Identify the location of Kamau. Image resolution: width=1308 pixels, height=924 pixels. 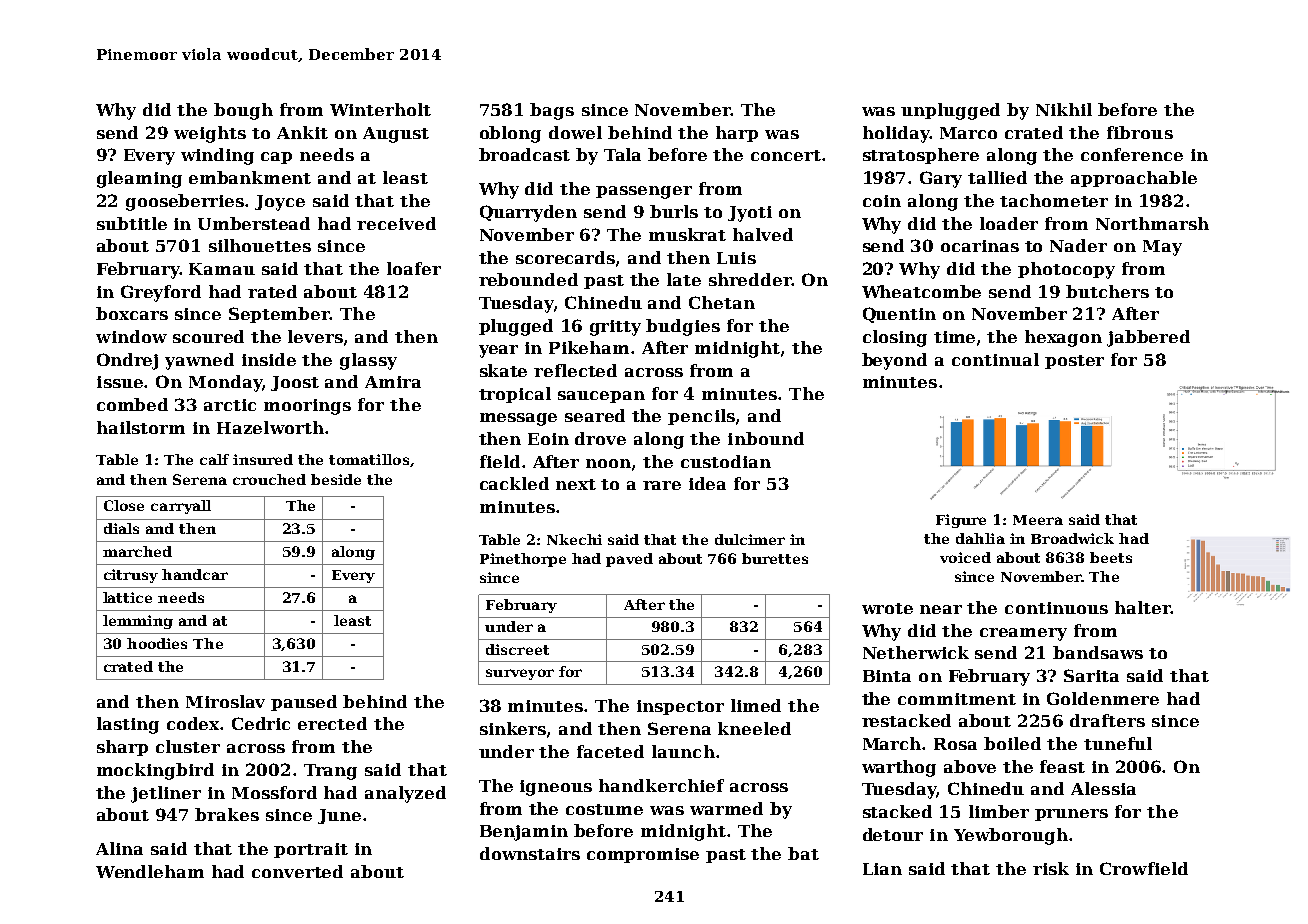
(222, 269).
